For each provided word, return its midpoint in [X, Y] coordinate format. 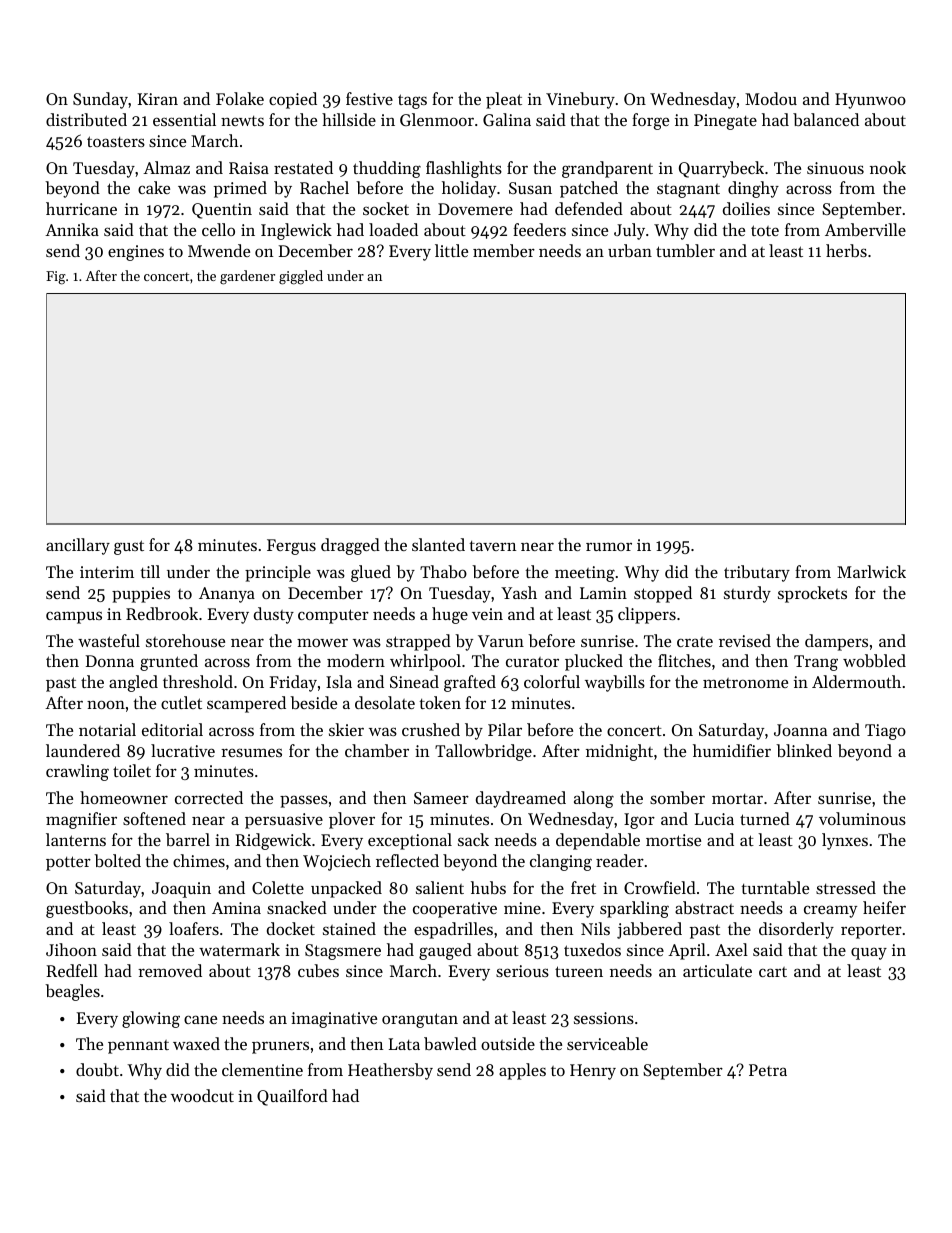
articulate [717, 970]
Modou [771, 98]
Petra [768, 1070]
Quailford [292, 1097]
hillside [349, 119]
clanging [561, 862]
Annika [72, 229]
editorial [172, 729]
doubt [97, 1069]
